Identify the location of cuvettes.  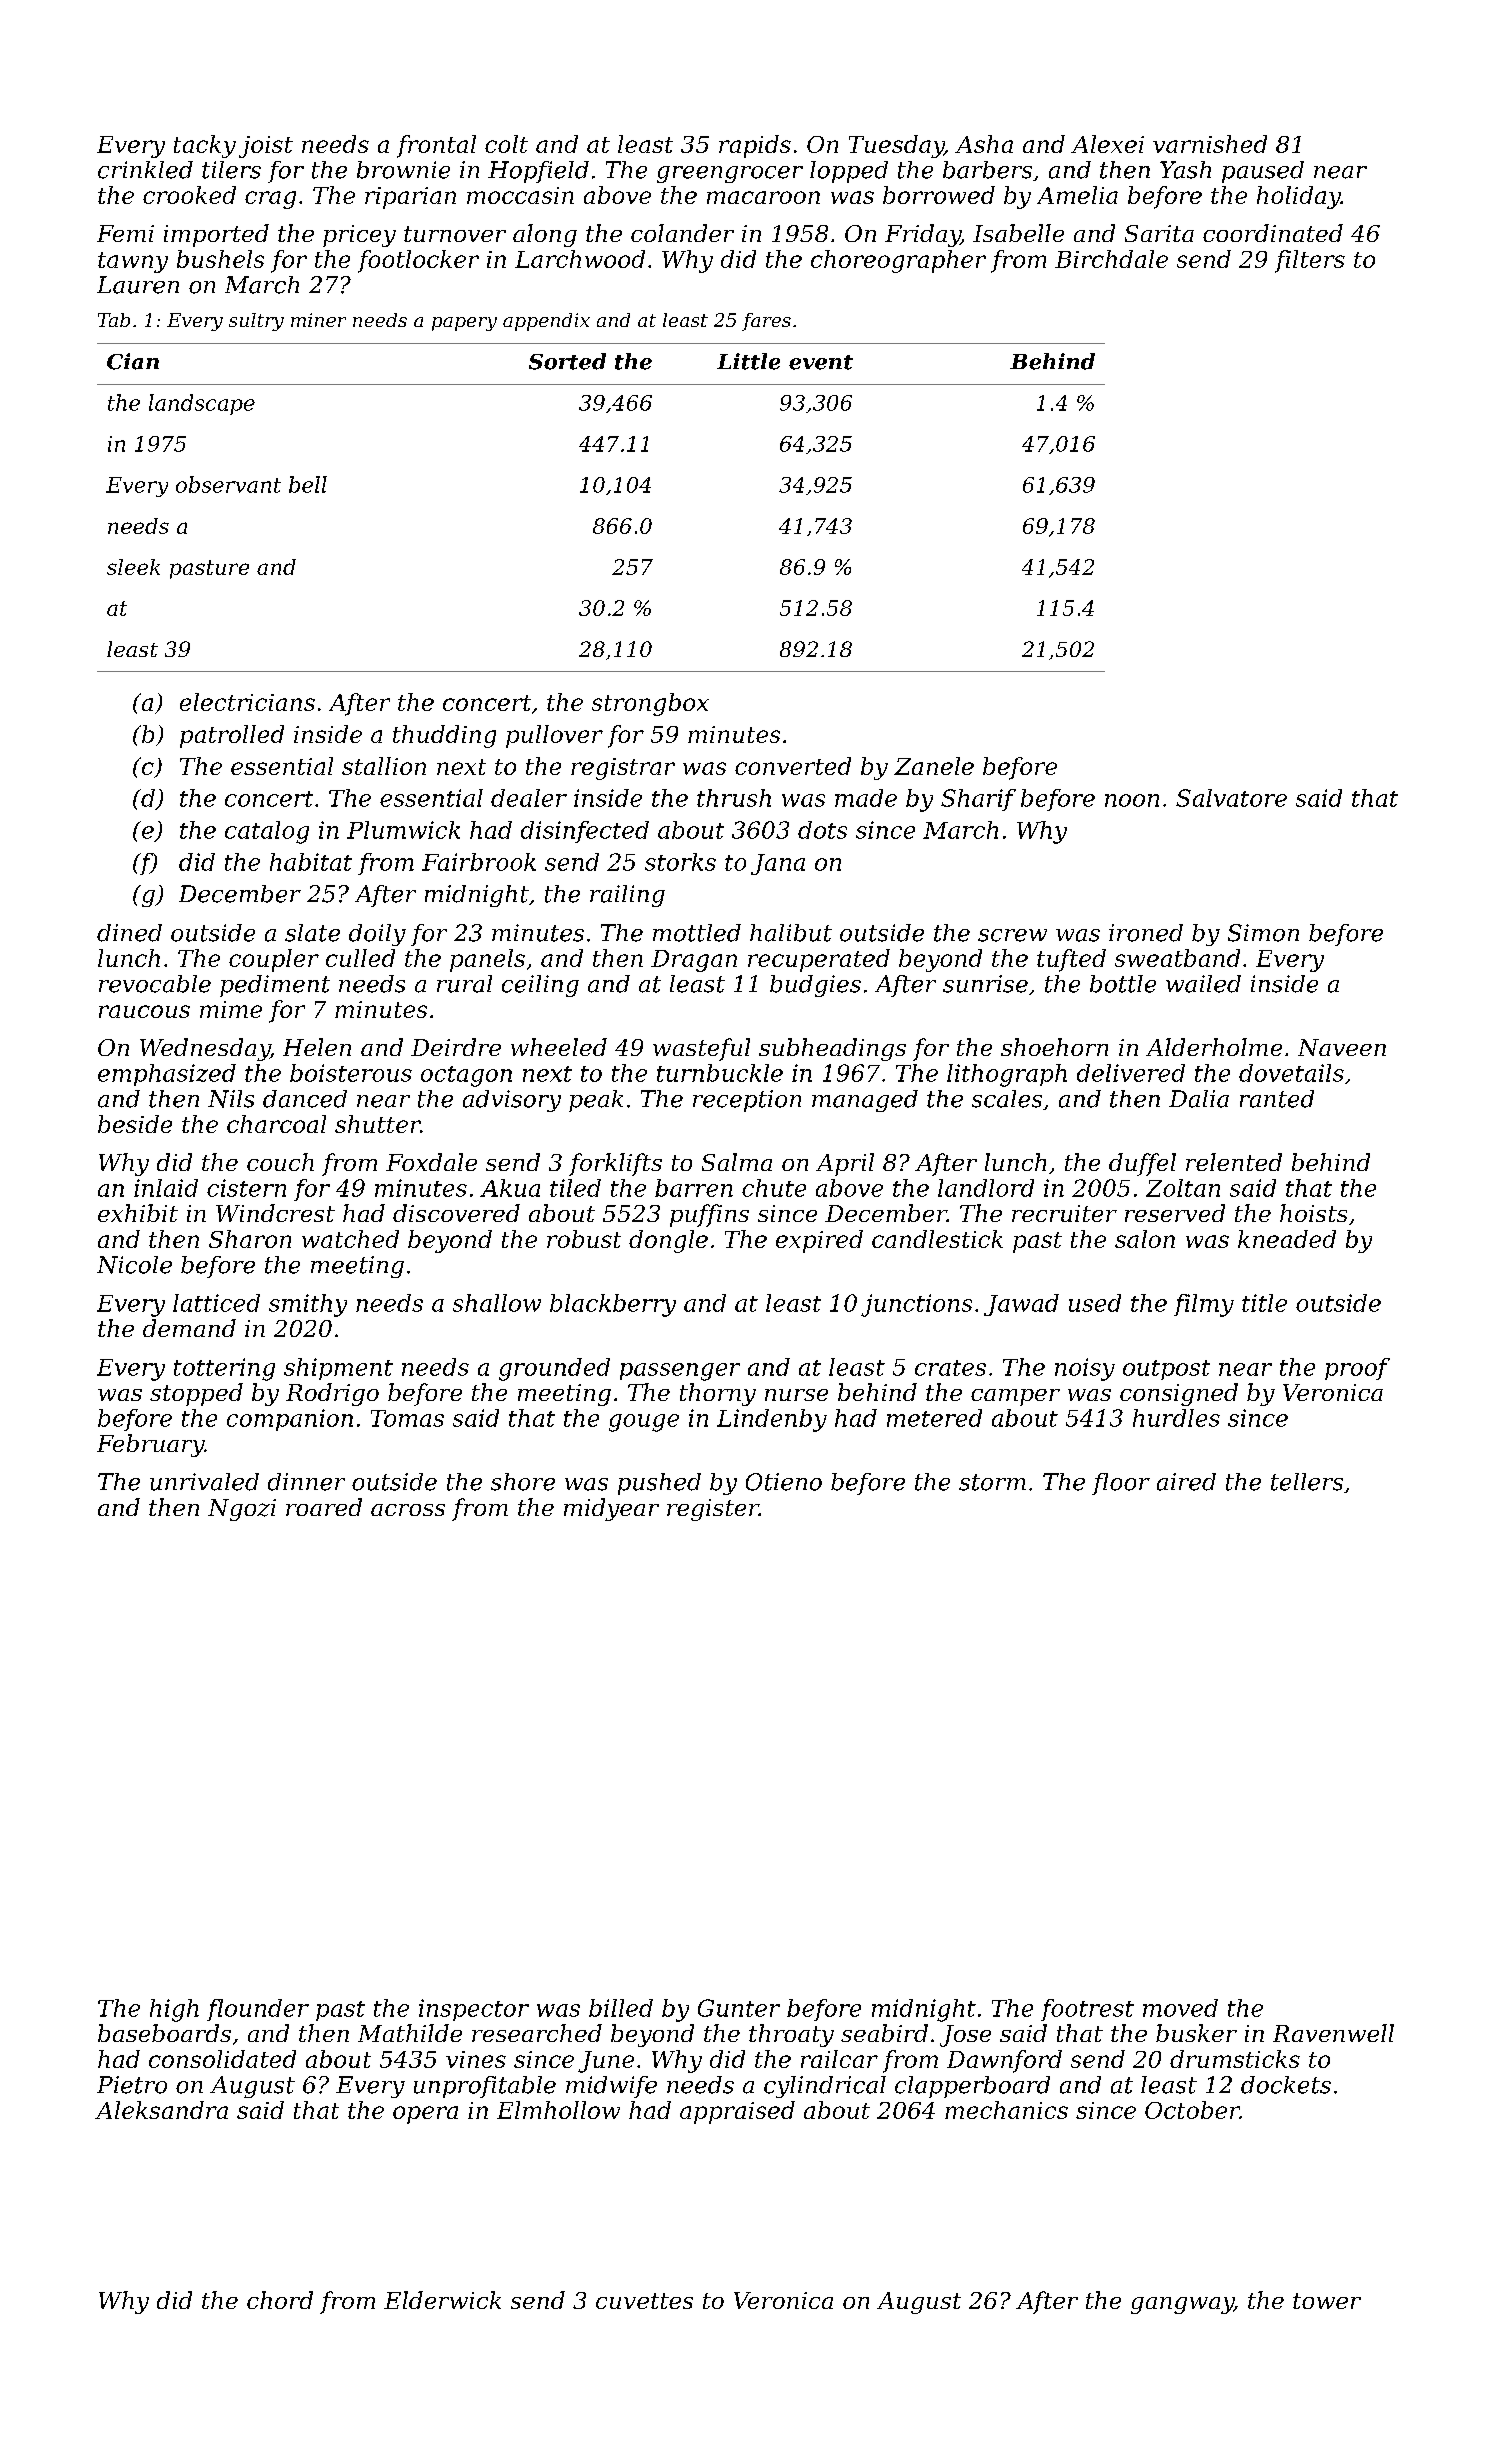
(644, 2301).
